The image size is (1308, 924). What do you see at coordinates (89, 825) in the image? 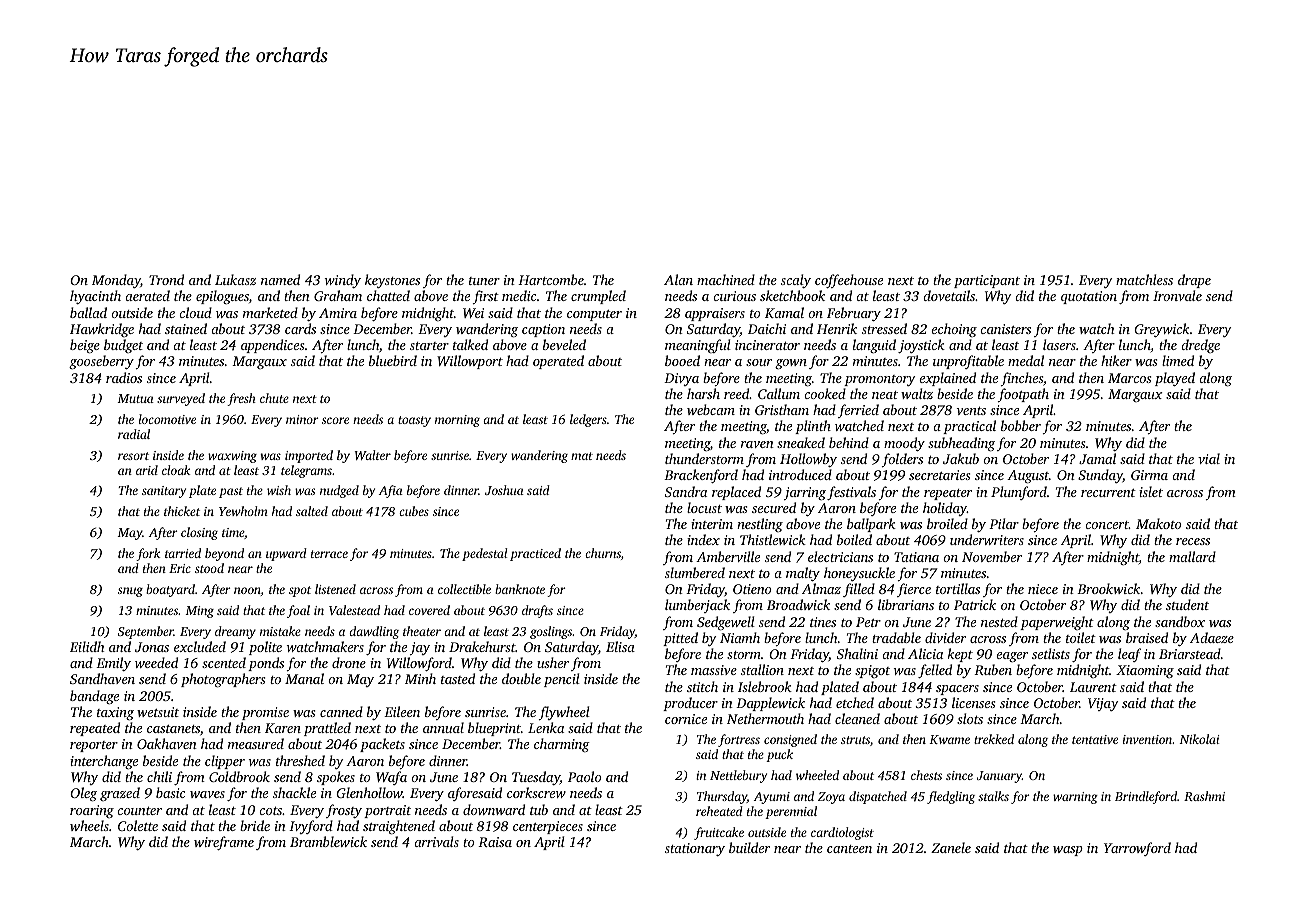
I see `wheels` at bounding box center [89, 825].
